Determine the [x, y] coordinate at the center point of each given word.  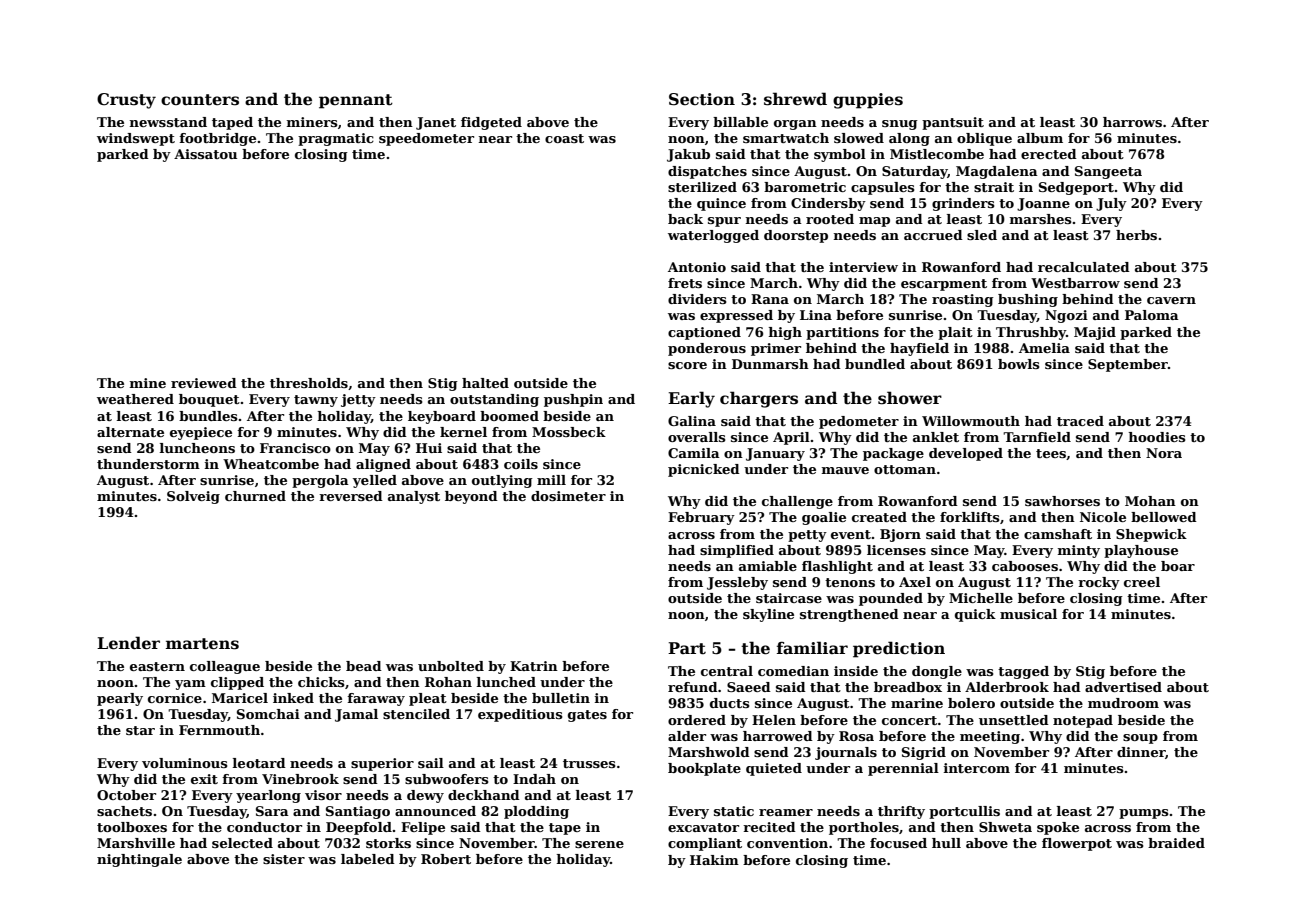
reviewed [204, 383]
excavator [703, 827]
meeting [990, 737]
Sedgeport [1076, 188]
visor [323, 795]
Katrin [534, 666]
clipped [237, 683]
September [1128, 365]
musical [1028, 614]
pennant [356, 101]
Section [702, 99]
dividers [697, 299]
